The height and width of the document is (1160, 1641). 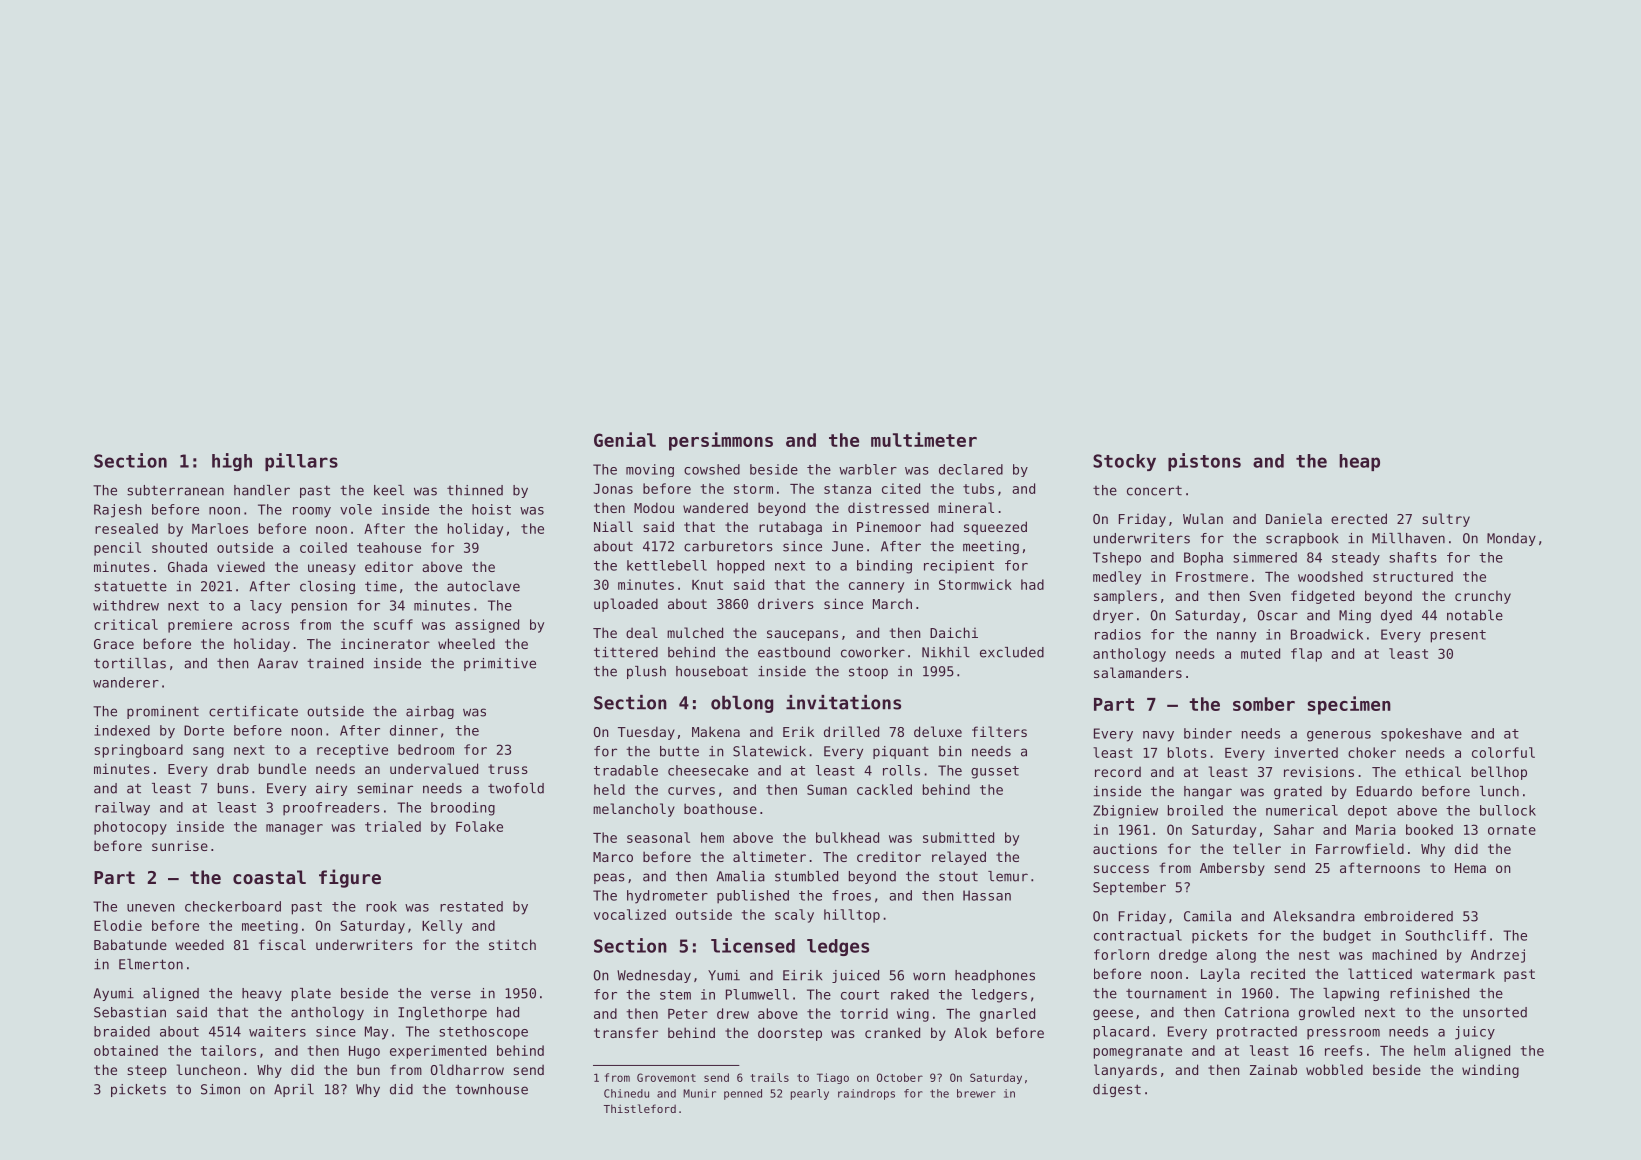 I want to click on Hugo, so click(x=364, y=1052).
